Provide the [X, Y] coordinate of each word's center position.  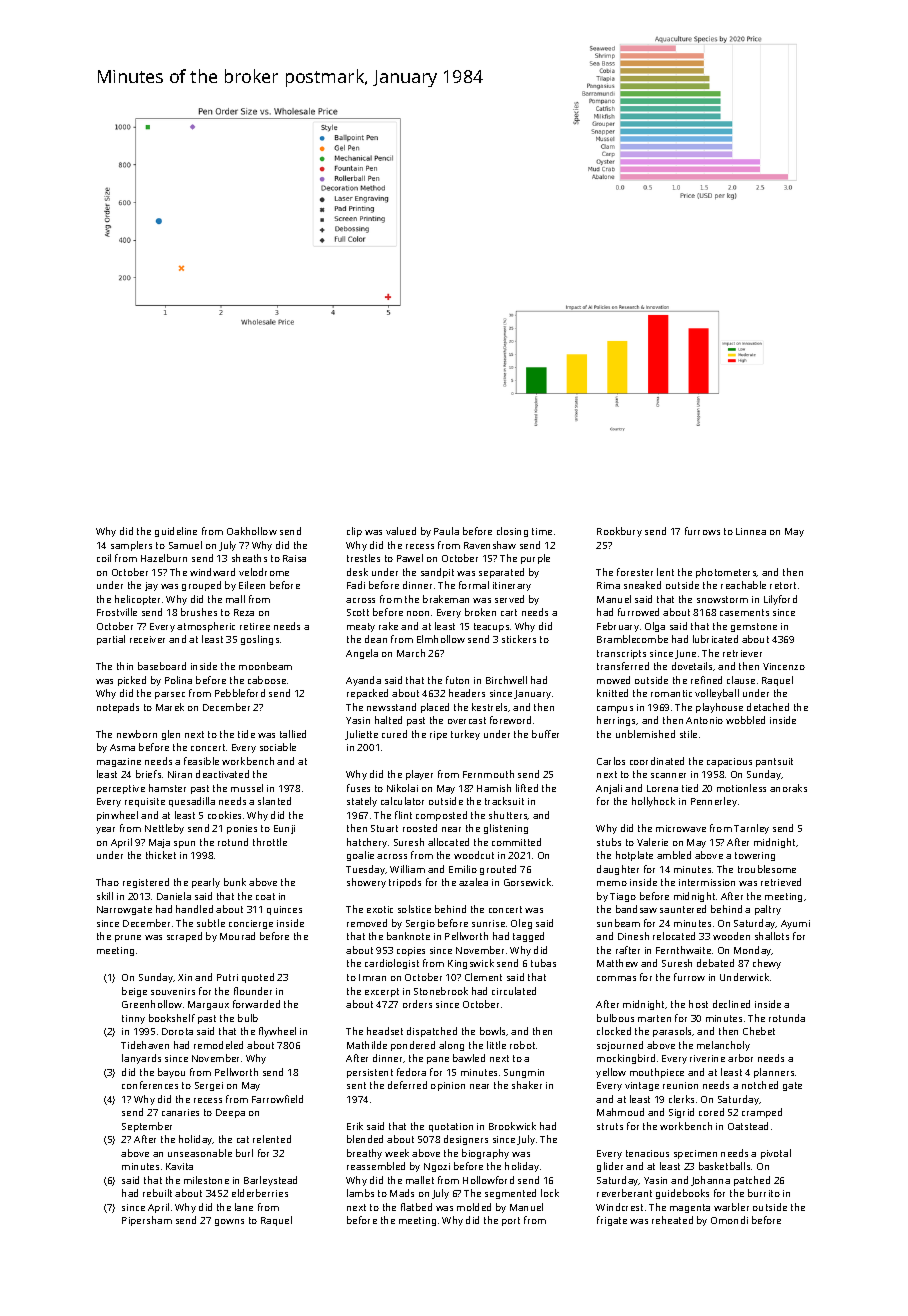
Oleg [521, 924]
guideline [176, 532]
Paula [446, 531]
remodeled [218, 1045]
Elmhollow [441, 639]
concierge [251, 924]
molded [474, 1207]
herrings [617, 721]
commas [616, 978]
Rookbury [619, 532]
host [698, 1004]
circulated [514, 991]
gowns [229, 1222]
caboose [267, 680]
